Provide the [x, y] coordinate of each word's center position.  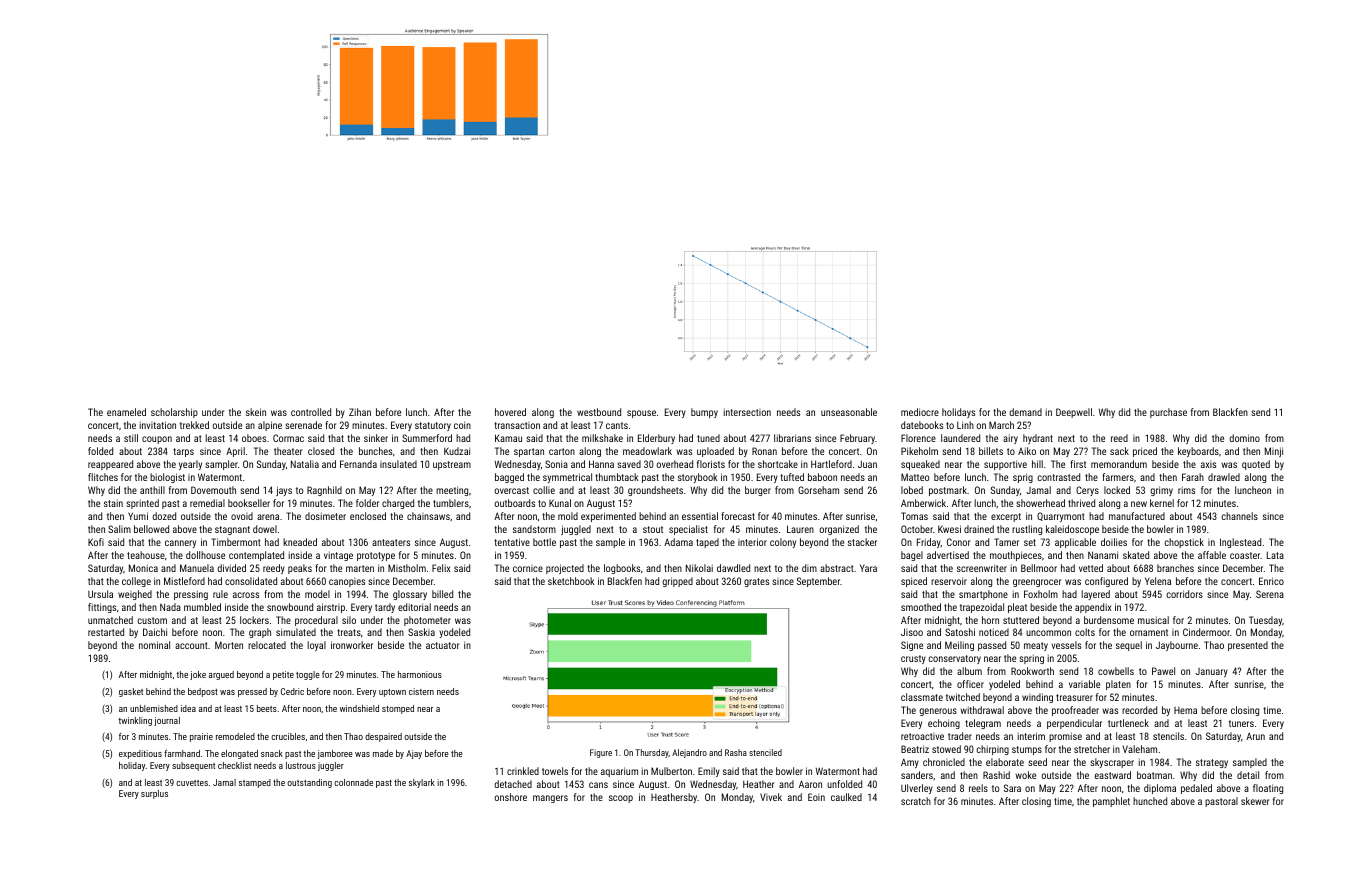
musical [1153, 620]
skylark [422, 783]
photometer [427, 621]
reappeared [110, 465]
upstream [452, 465]
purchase [1168, 413]
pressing [191, 595]
